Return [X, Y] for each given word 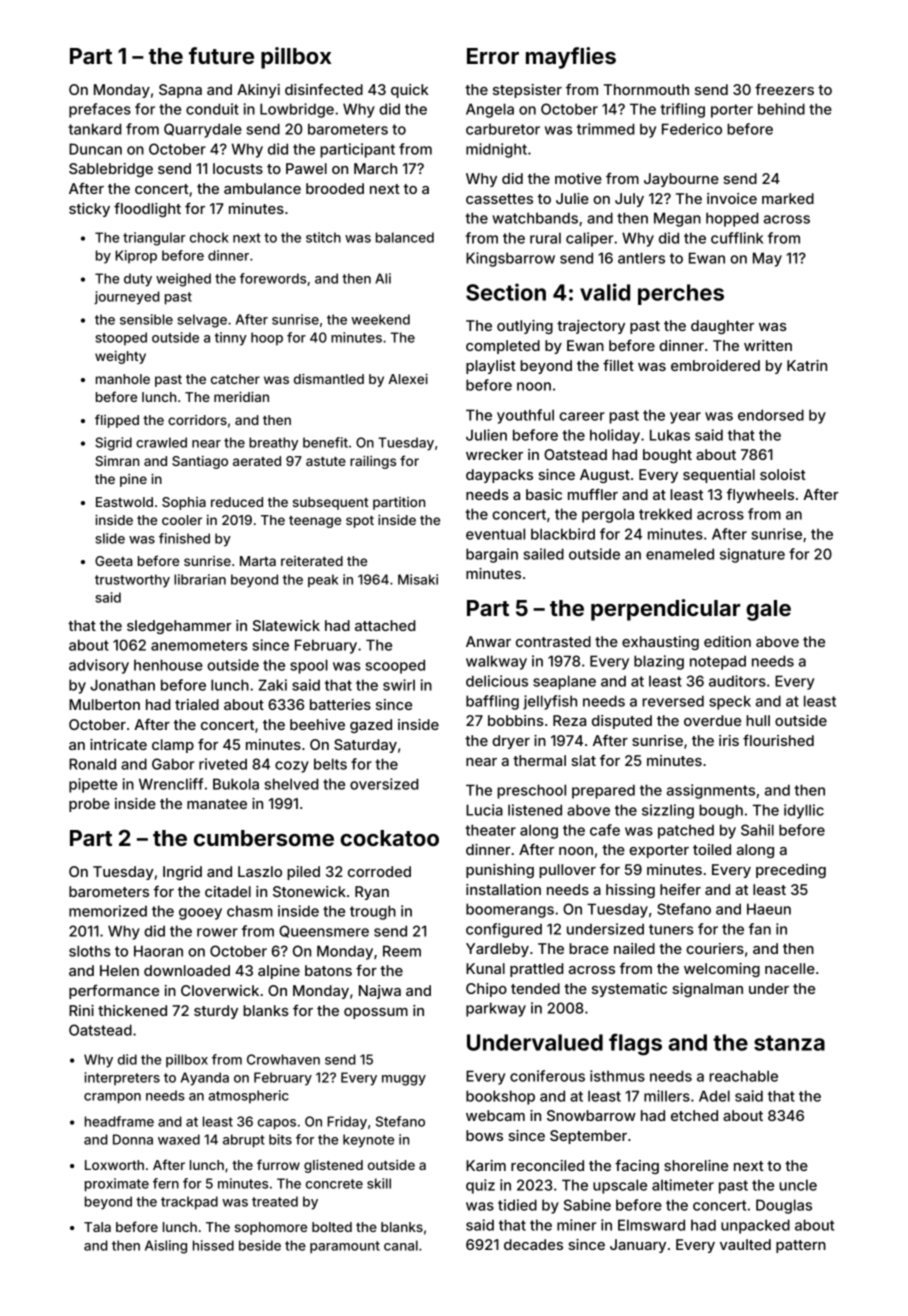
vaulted [745, 1244]
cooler [182, 520]
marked [788, 198]
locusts [238, 168]
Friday [347, 1123]
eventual [495, 534]
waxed [179, 1139]
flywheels [760, 495]
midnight [496, 150]
